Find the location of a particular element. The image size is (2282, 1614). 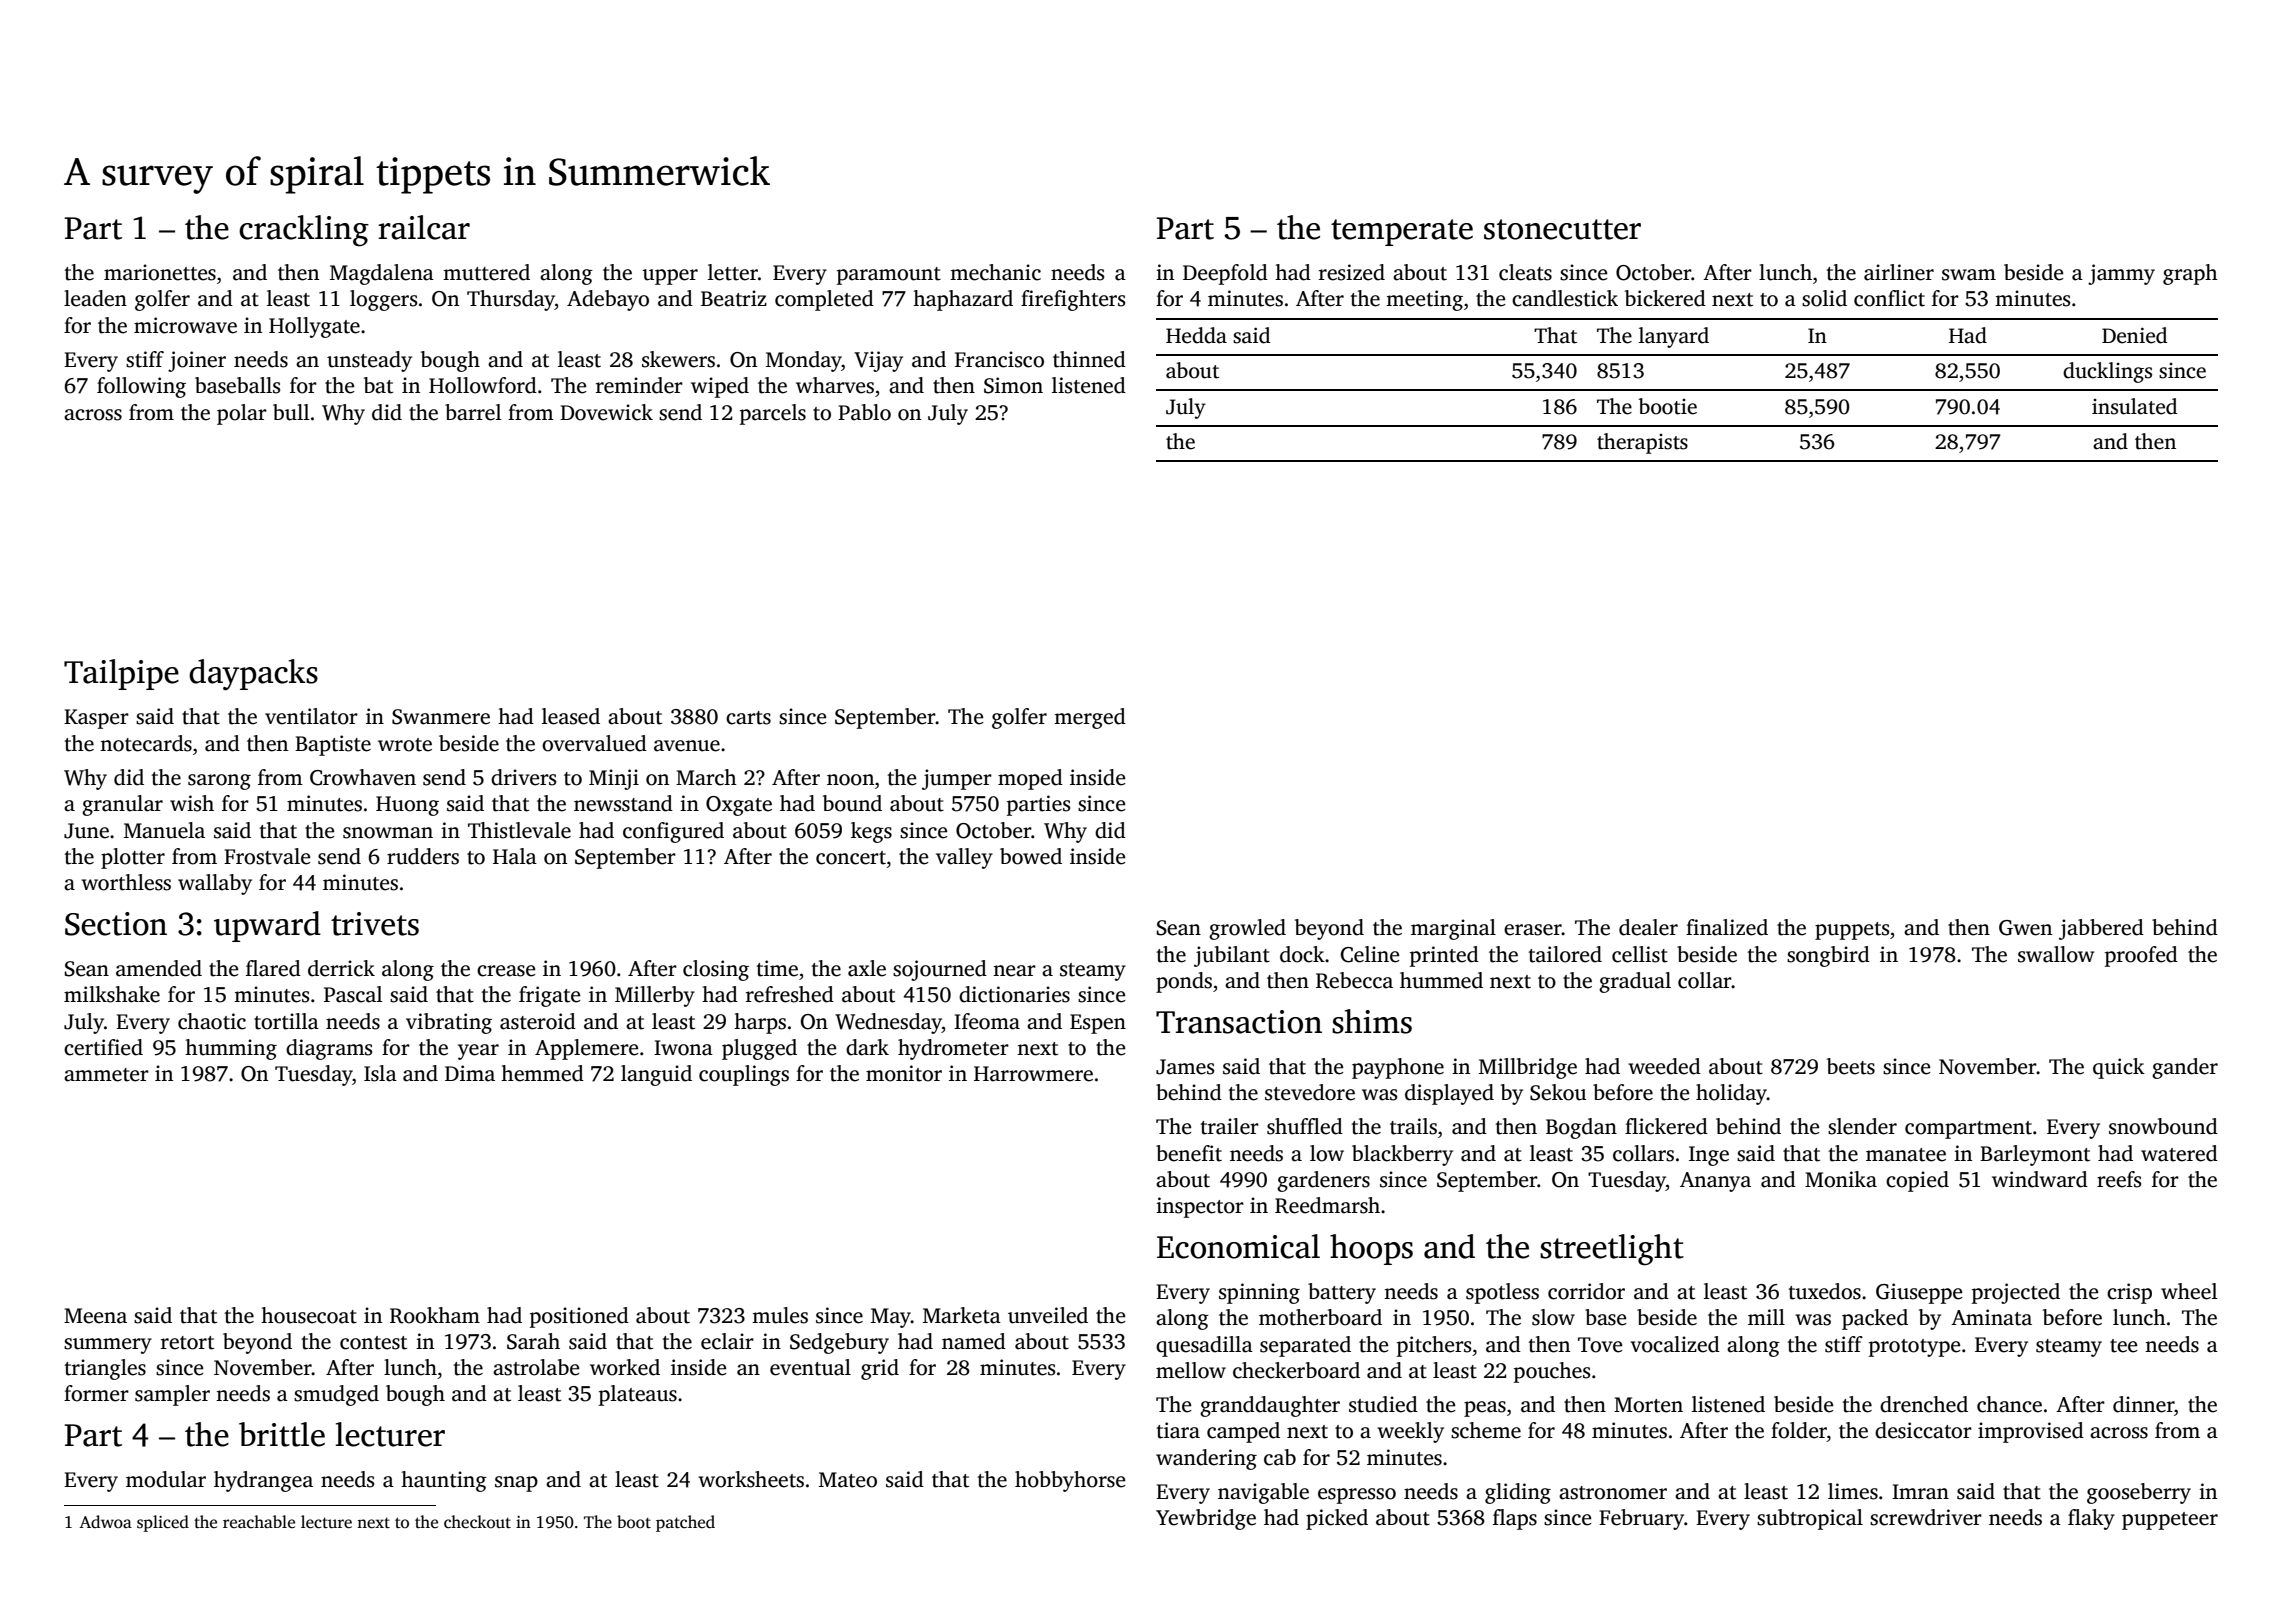

Isla is located at coordinates (380, 1073).
